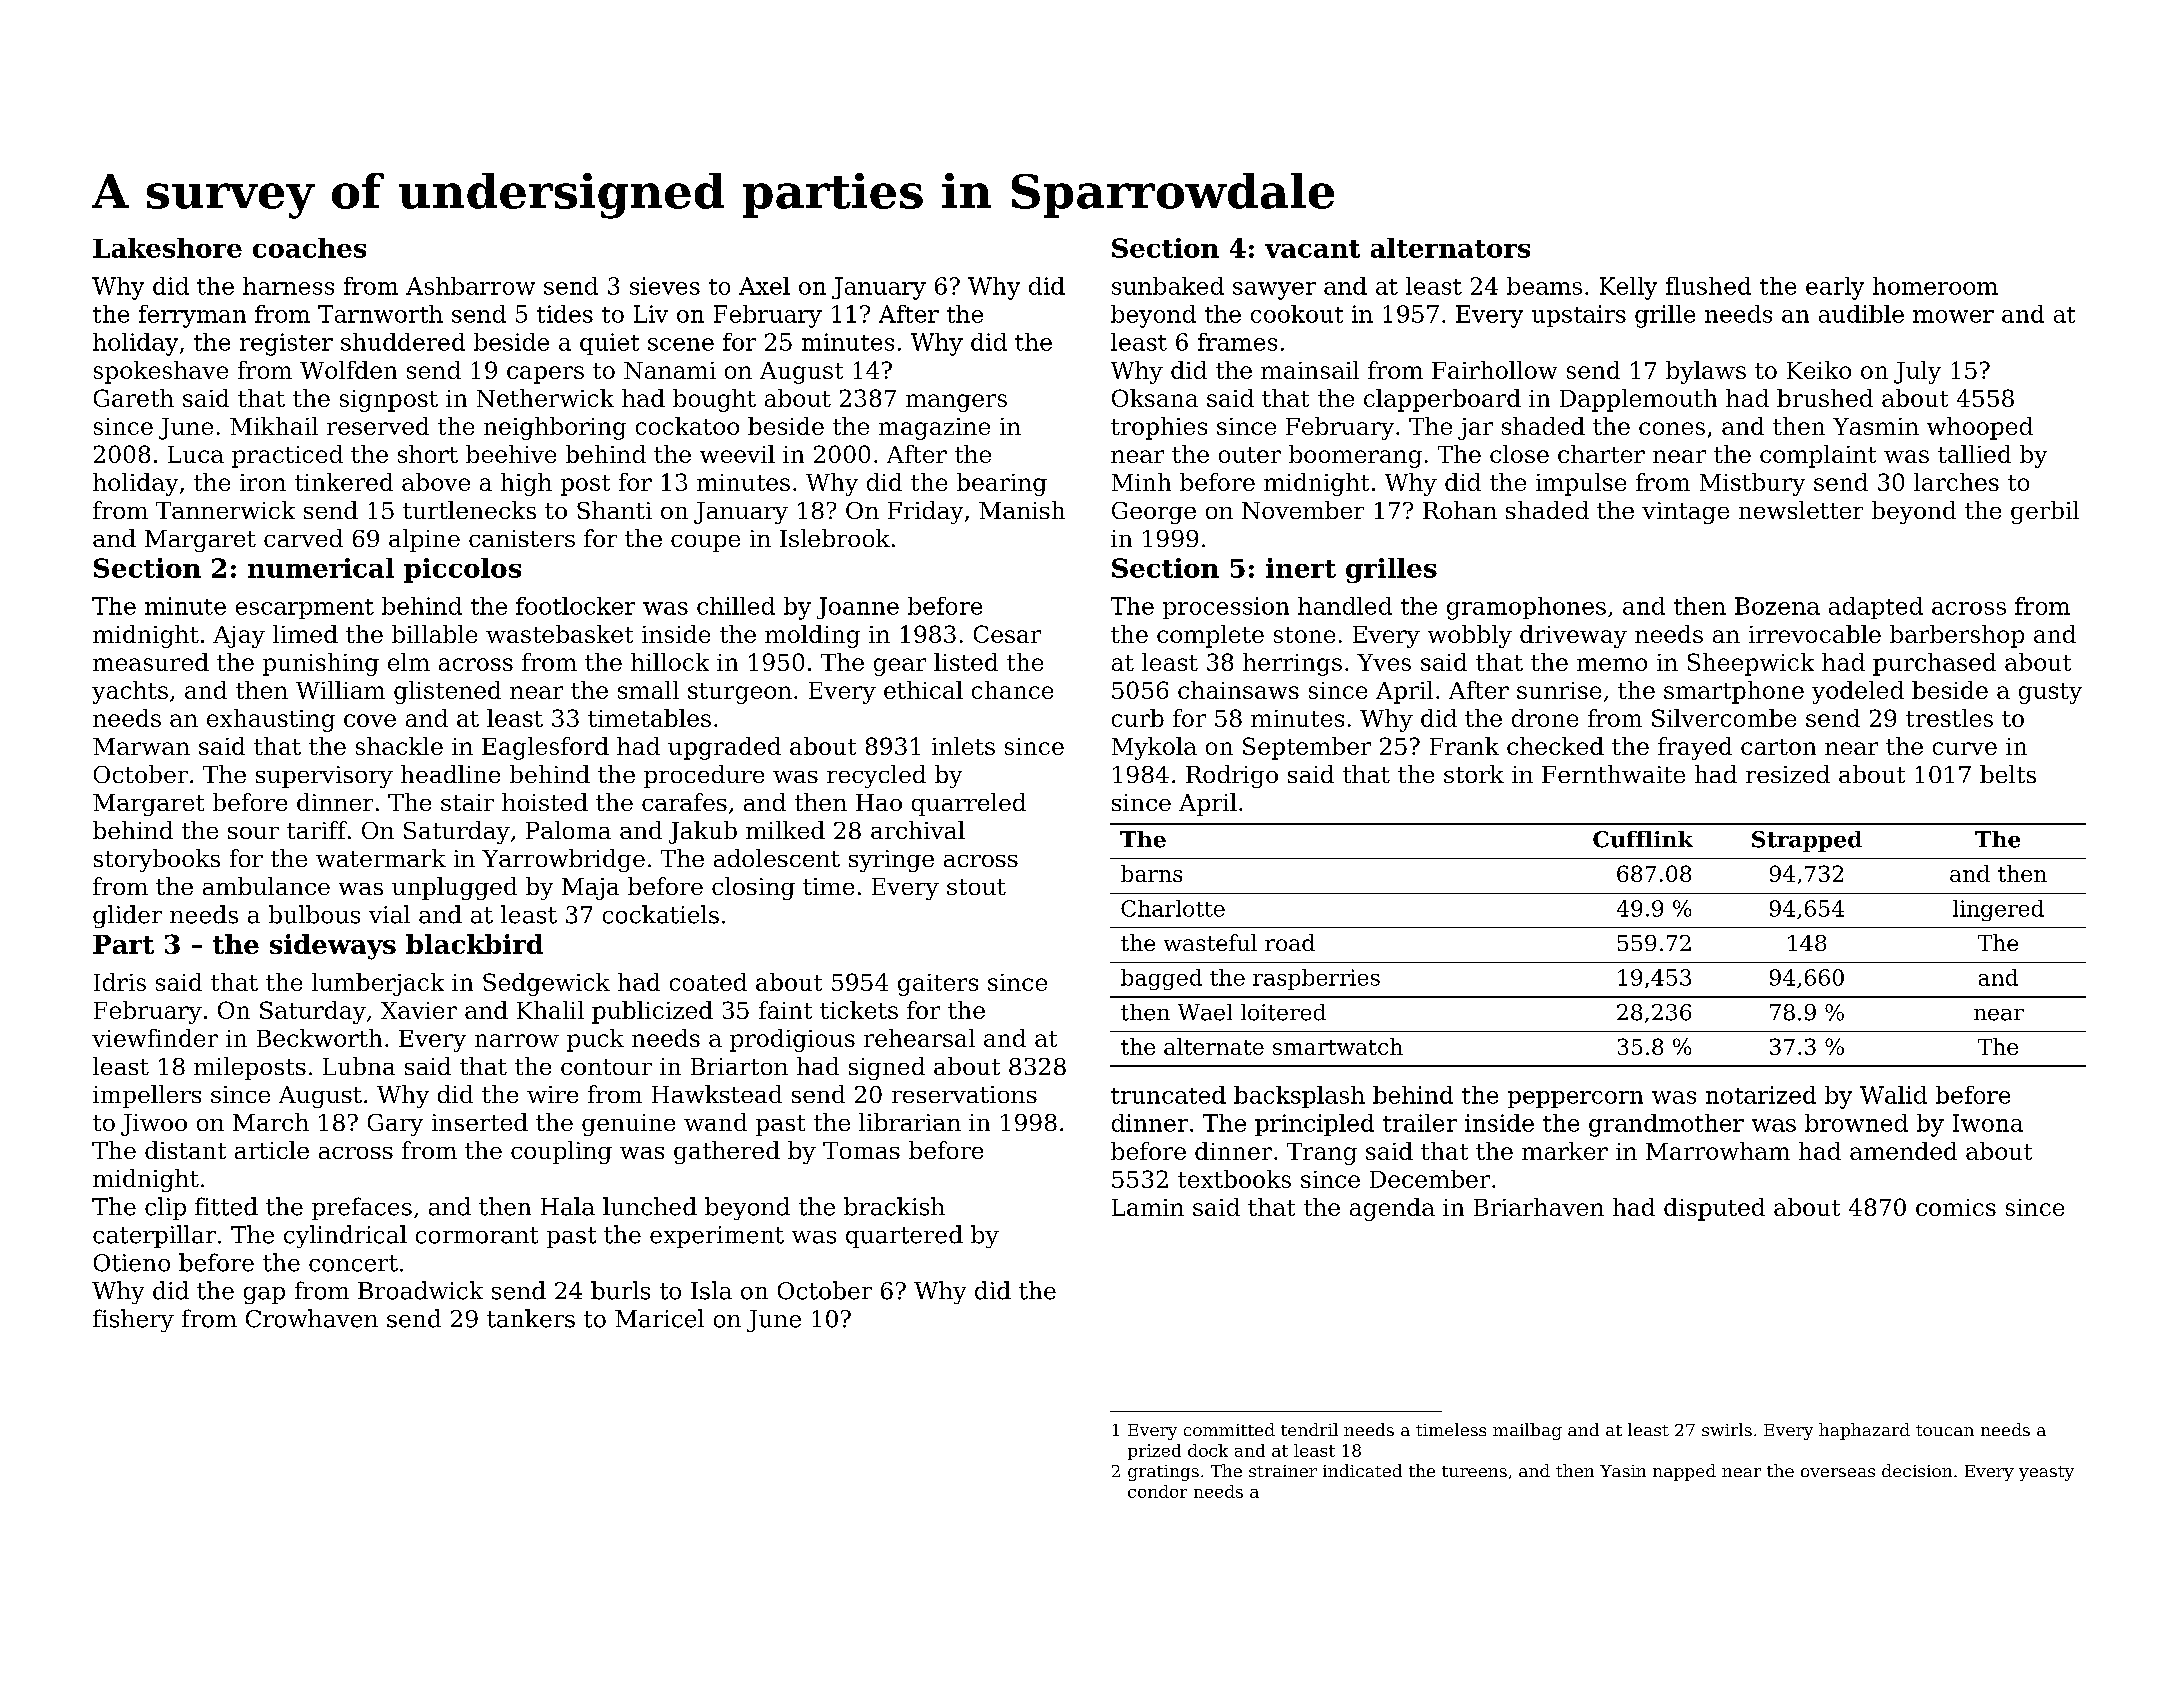  What do you see at coordinates (321, 664) in the image?
I see `punishing` at bounding box center [321, 664].
